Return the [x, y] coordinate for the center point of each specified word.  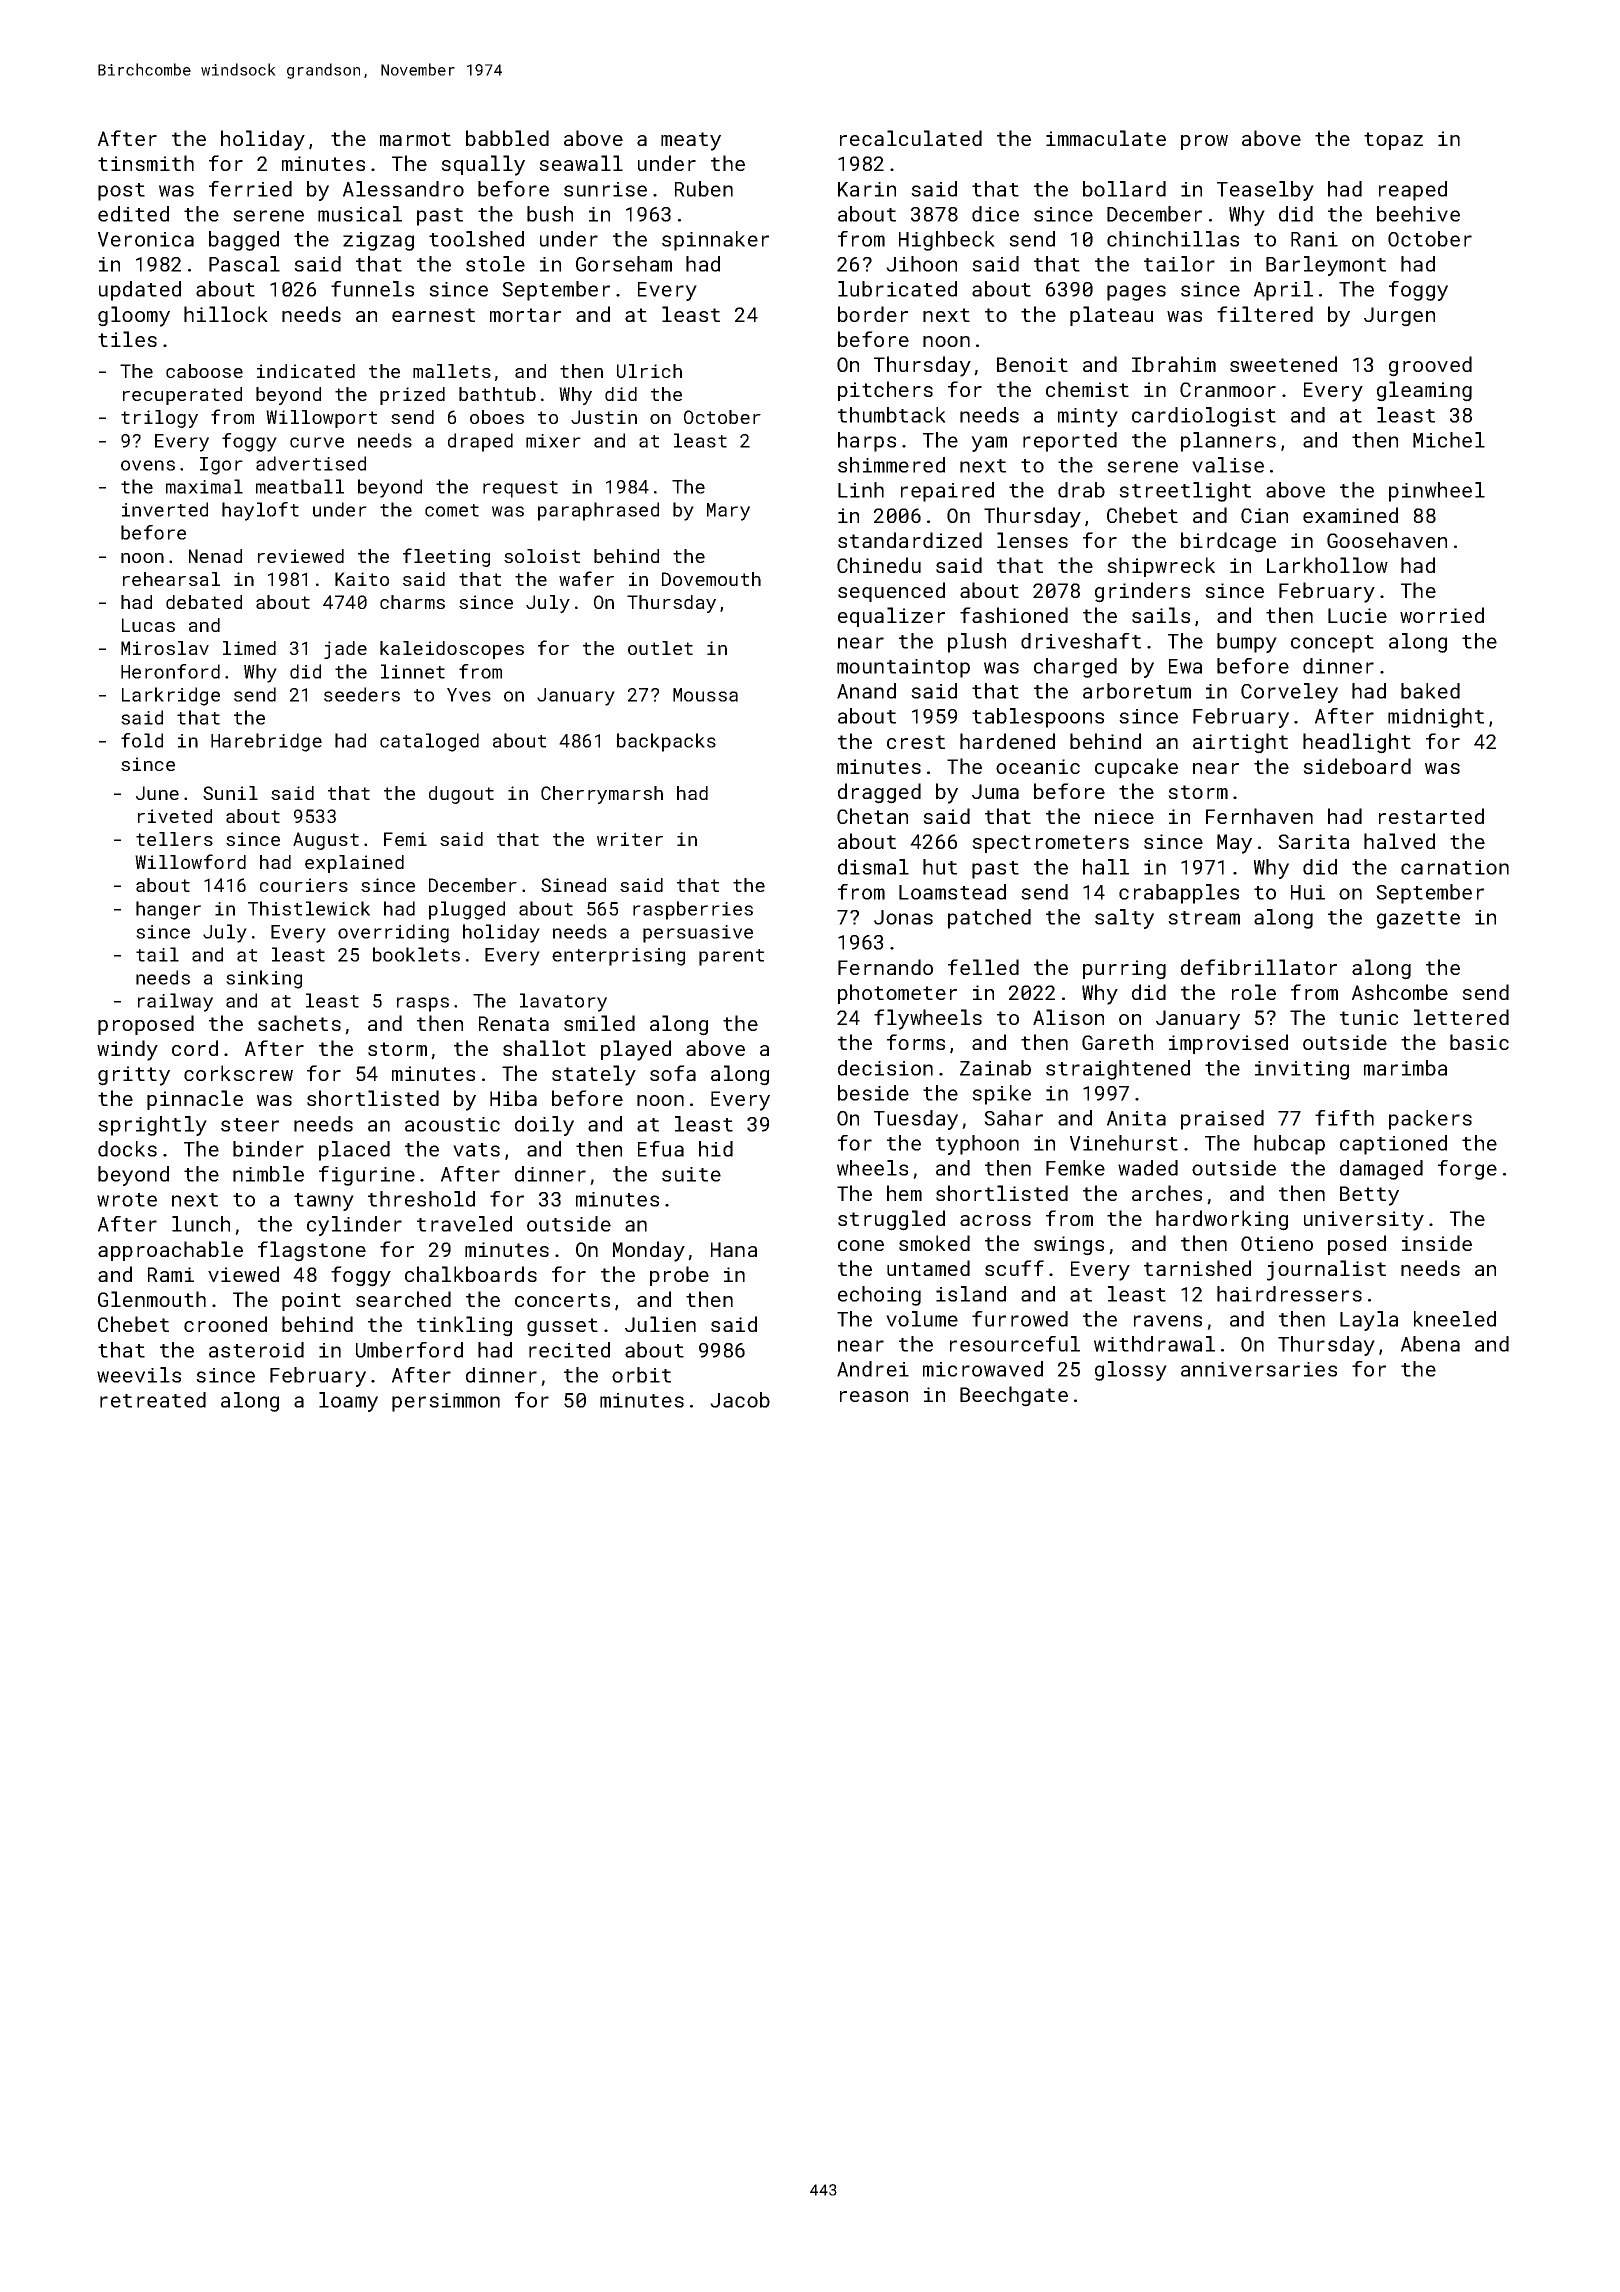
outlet [660, 648]
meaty [691, 141]
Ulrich [649, 371]
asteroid [256, 1350]
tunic [1369, 1017]
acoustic [452, 1124]
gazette [1418, 920]
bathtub [497, 394]
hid [716, 1149]
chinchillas [1173, 239]
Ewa [1185, 666]
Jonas [903, 917]
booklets [416, 954]
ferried [250, 189]
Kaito [362, 579]
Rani [1314, 239]
